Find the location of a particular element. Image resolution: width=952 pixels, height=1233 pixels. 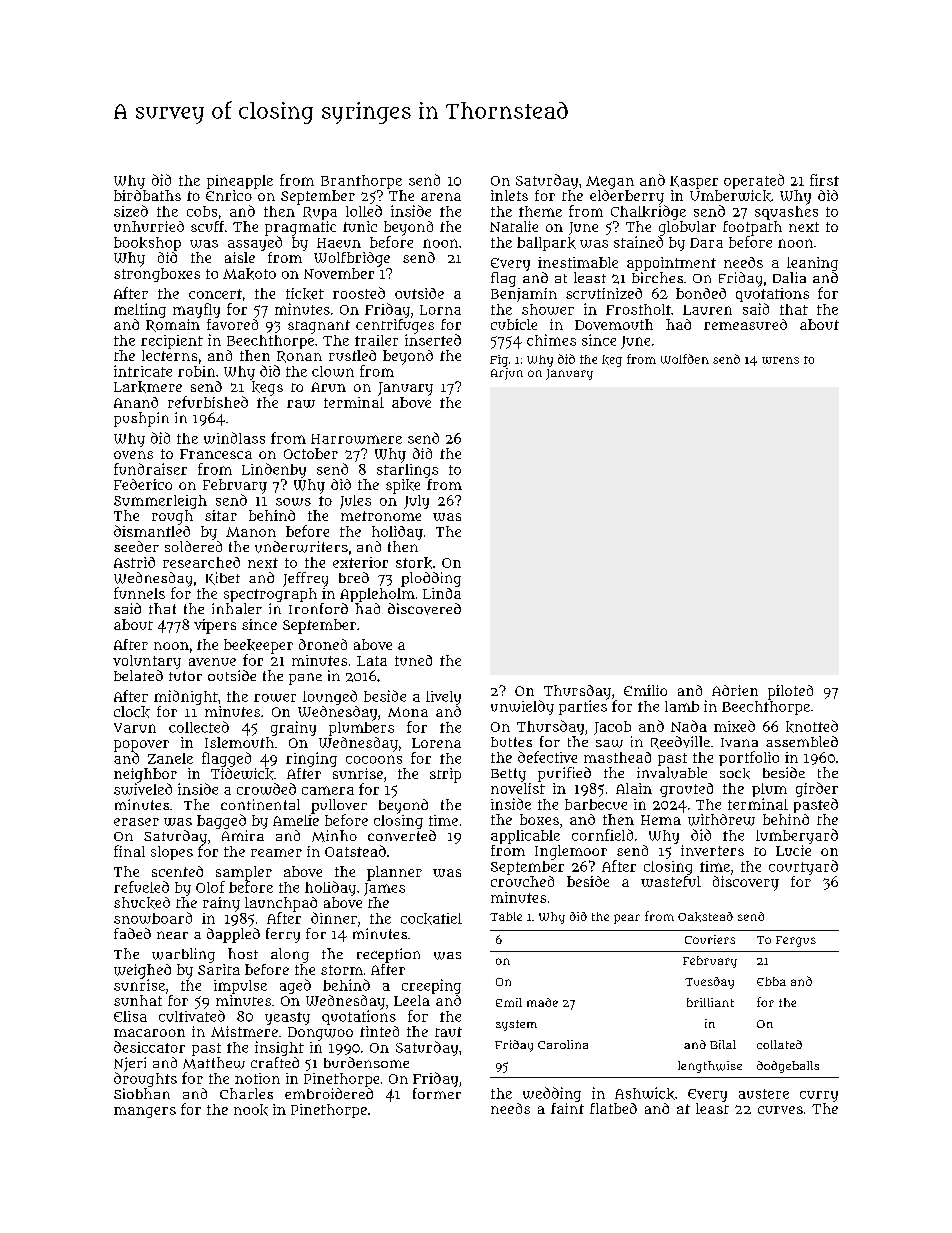

Wolfden is located at coordinates (685, 359).
